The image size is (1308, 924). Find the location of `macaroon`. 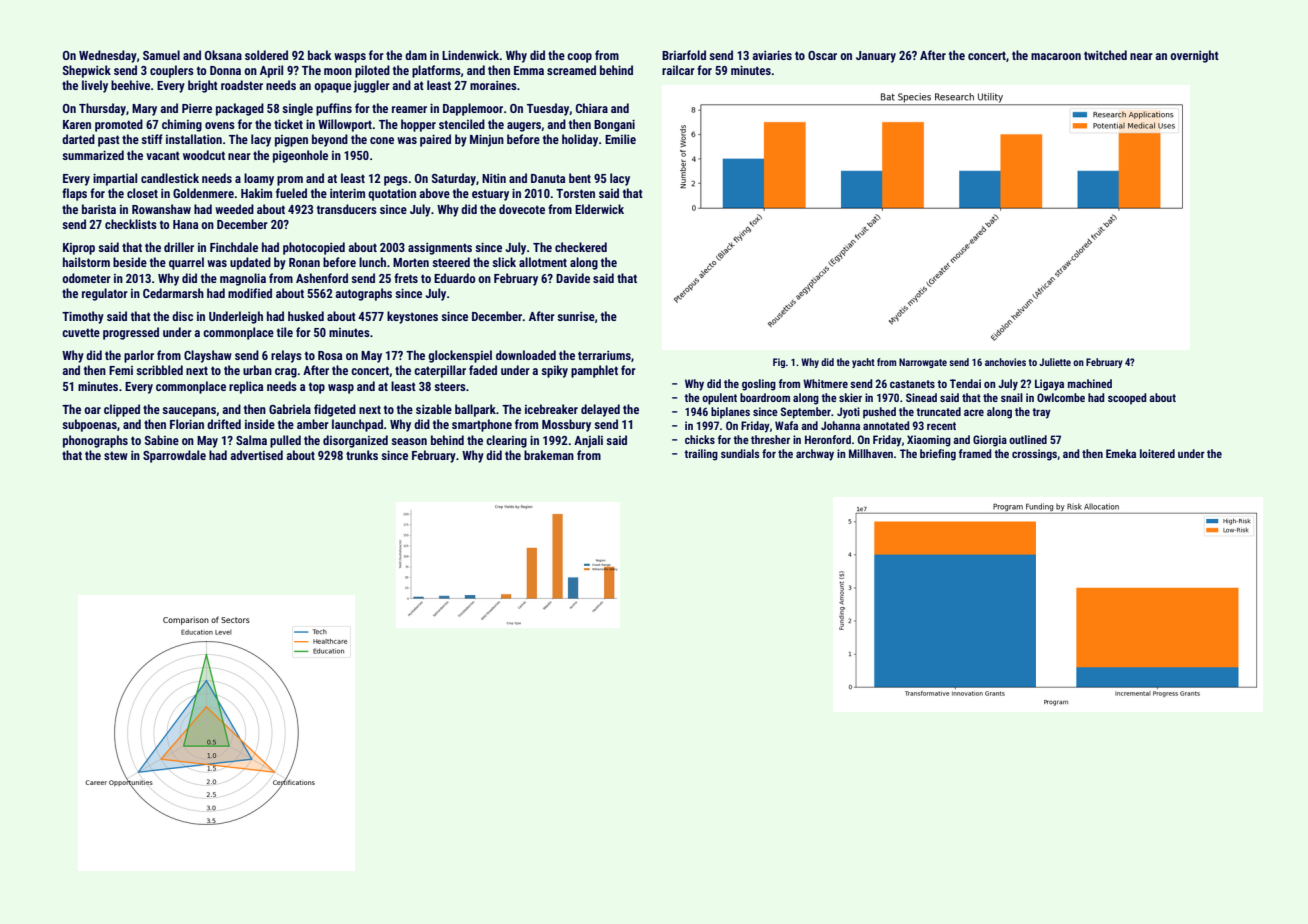

macaroon is located at coordinates (1056, 56).
